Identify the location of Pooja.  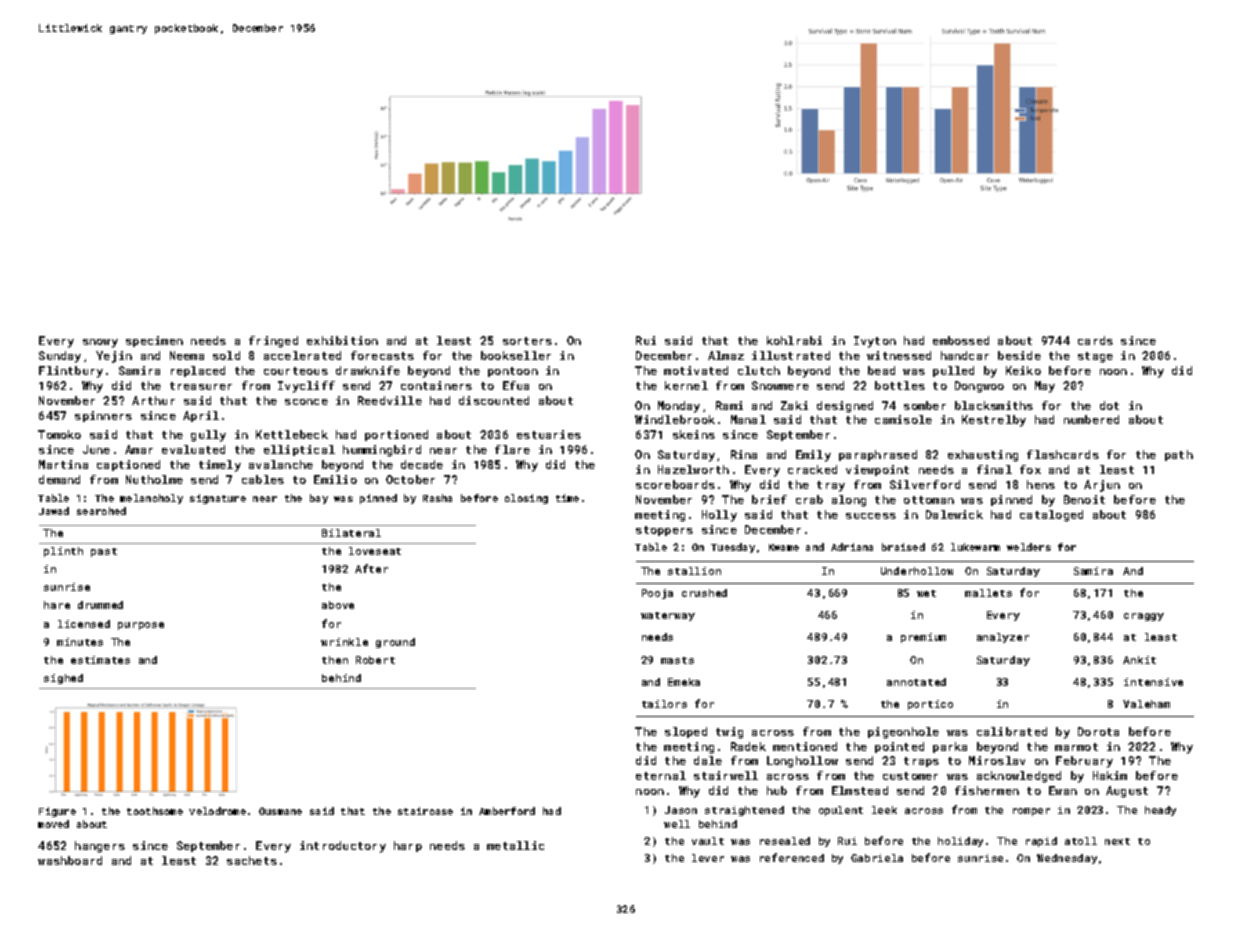
(657, 594).
